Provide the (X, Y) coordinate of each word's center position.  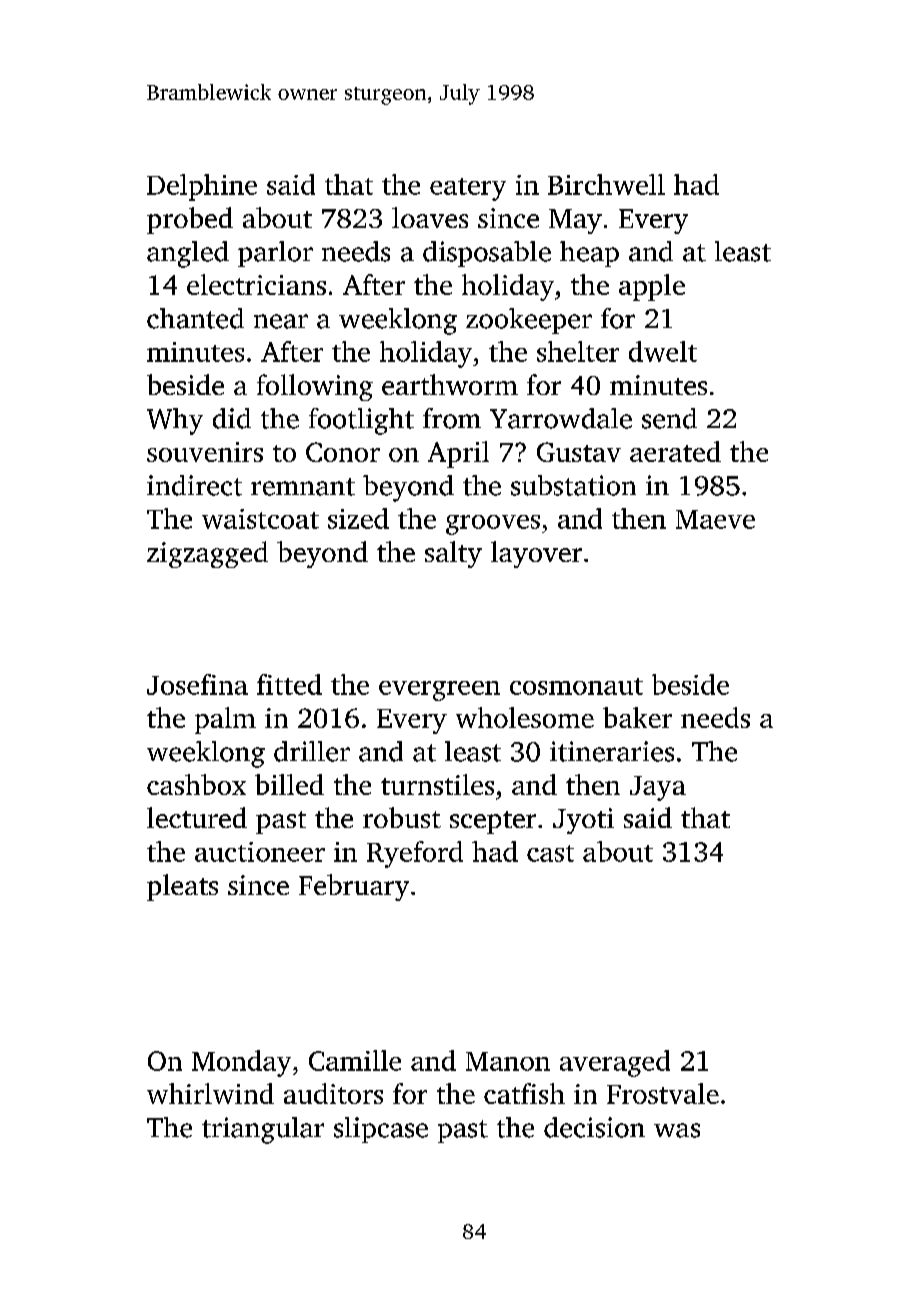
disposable (487, 254)
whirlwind (210, 1093)
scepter (493, 822)
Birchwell (606, 184)
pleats (182, 887)
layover (536, 554)
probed (190, 220)
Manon (508, 1061)
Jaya (658, 788)
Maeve (715, 519)
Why (175, 421)
